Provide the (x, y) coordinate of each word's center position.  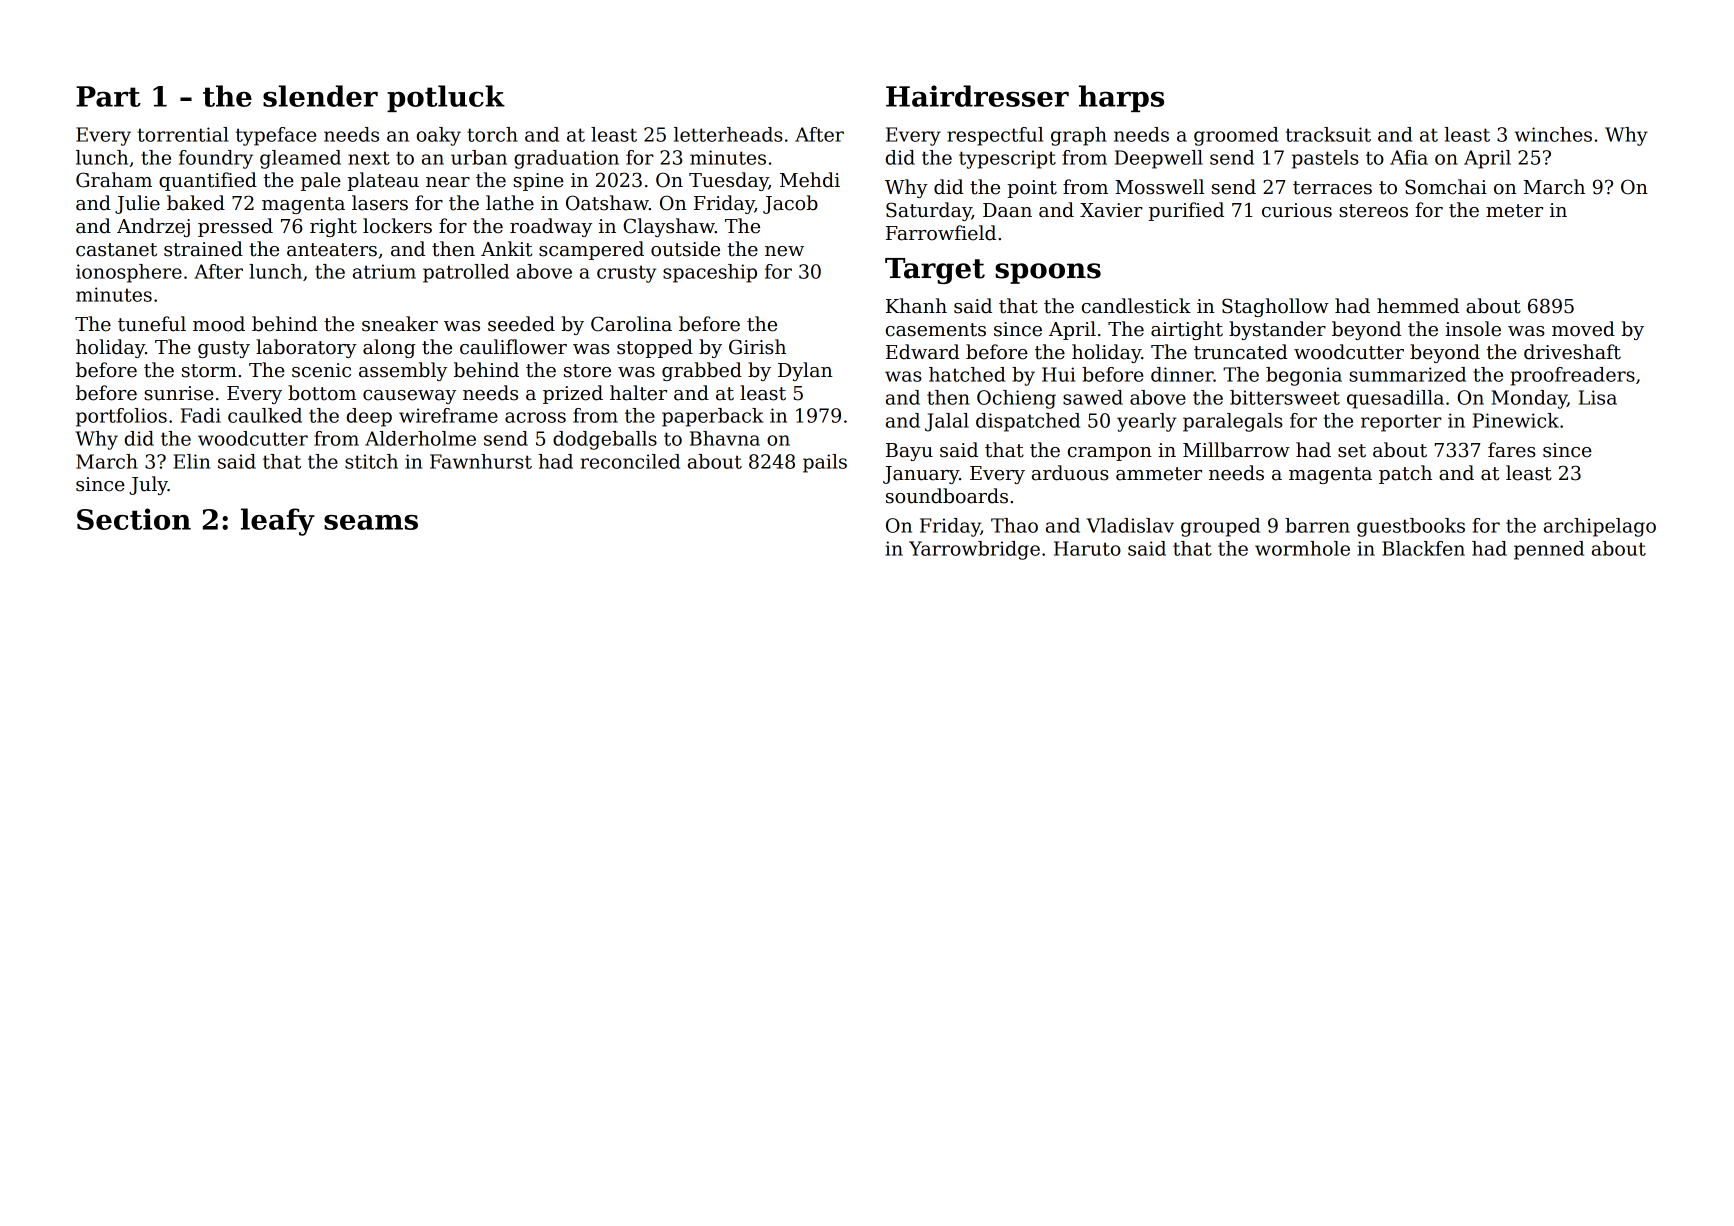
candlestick (1136, 306)
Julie (137, 204)
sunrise (179, 393)
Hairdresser (977, 96)
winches (1553, 134)
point (1032, 189)
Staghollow (1275, 307)
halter (638, 393)
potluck (446, 98)
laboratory (306, 348)
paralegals (1233, 422)
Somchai (1446, 187)
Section (134, 519)
